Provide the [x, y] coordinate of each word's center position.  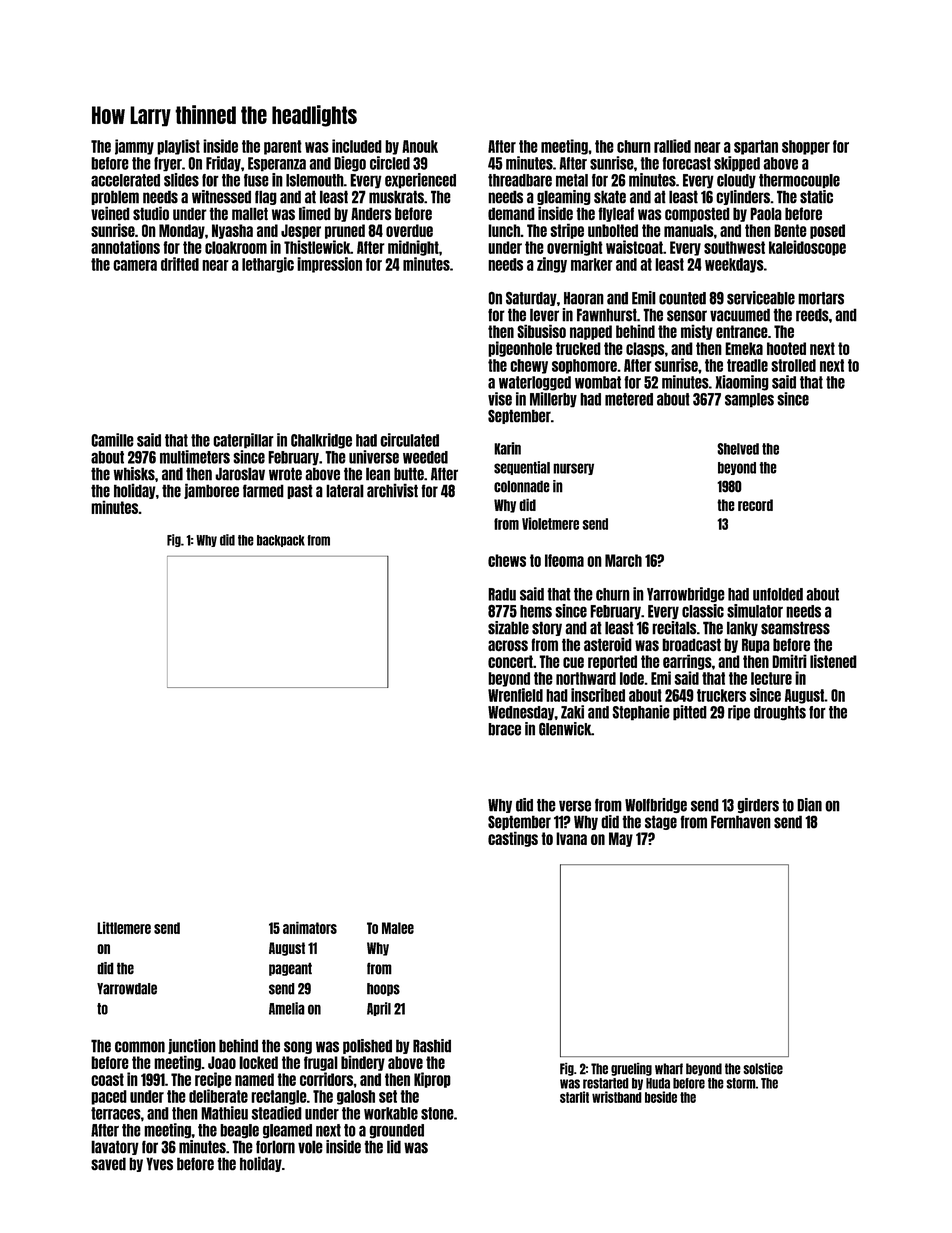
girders [758, 805]
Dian [809, 805]
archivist [392, 490]
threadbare [520, 180]
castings [513, 839]
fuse [256, 180]
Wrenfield [515, 695]
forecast [686, 163]
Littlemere [124, 928]
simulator [755, 611]
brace [504, 729]
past [300, 491]
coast [107, 1079]
